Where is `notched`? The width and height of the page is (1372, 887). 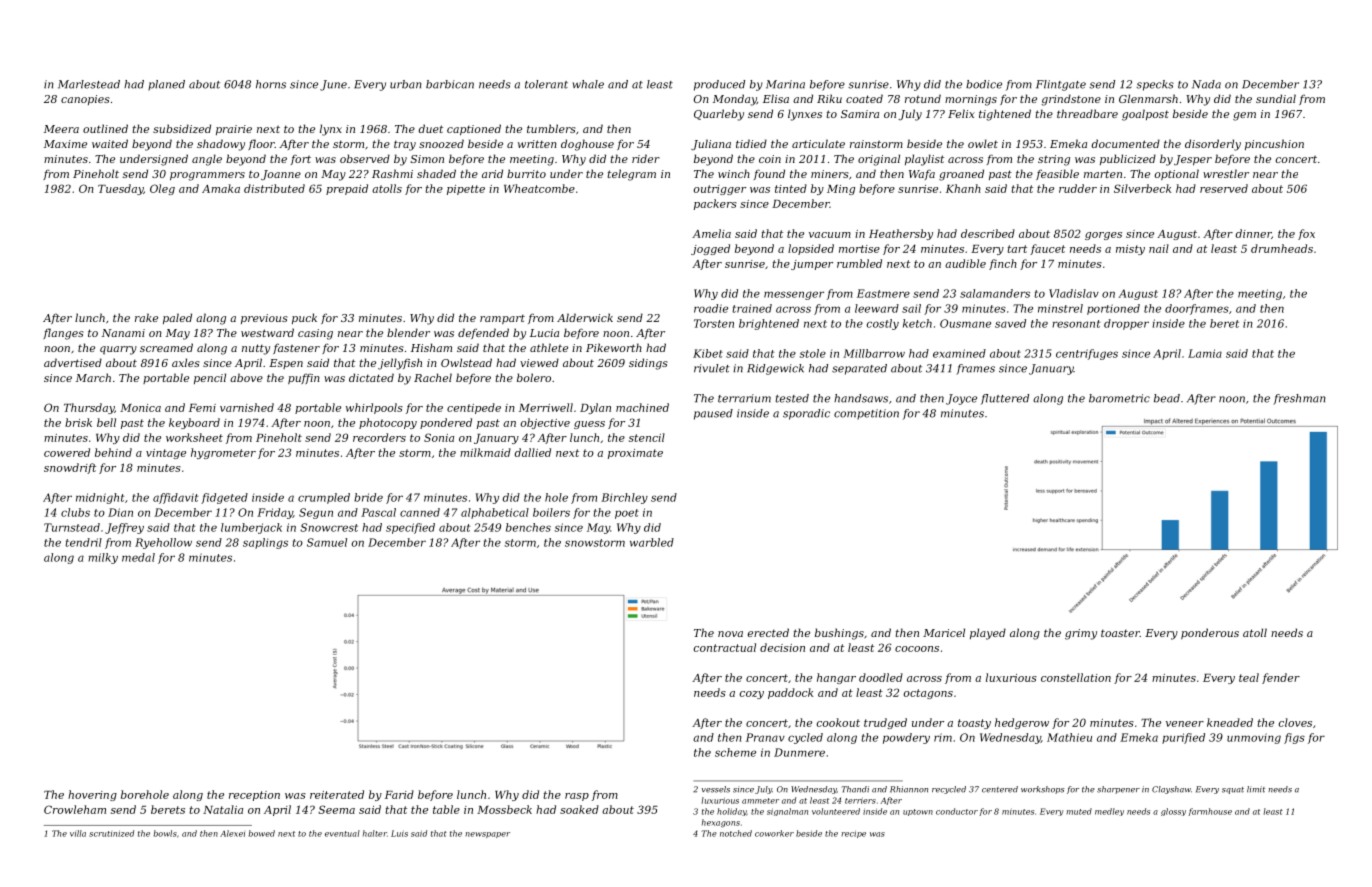 notched is located at coordinates (736, 833).
